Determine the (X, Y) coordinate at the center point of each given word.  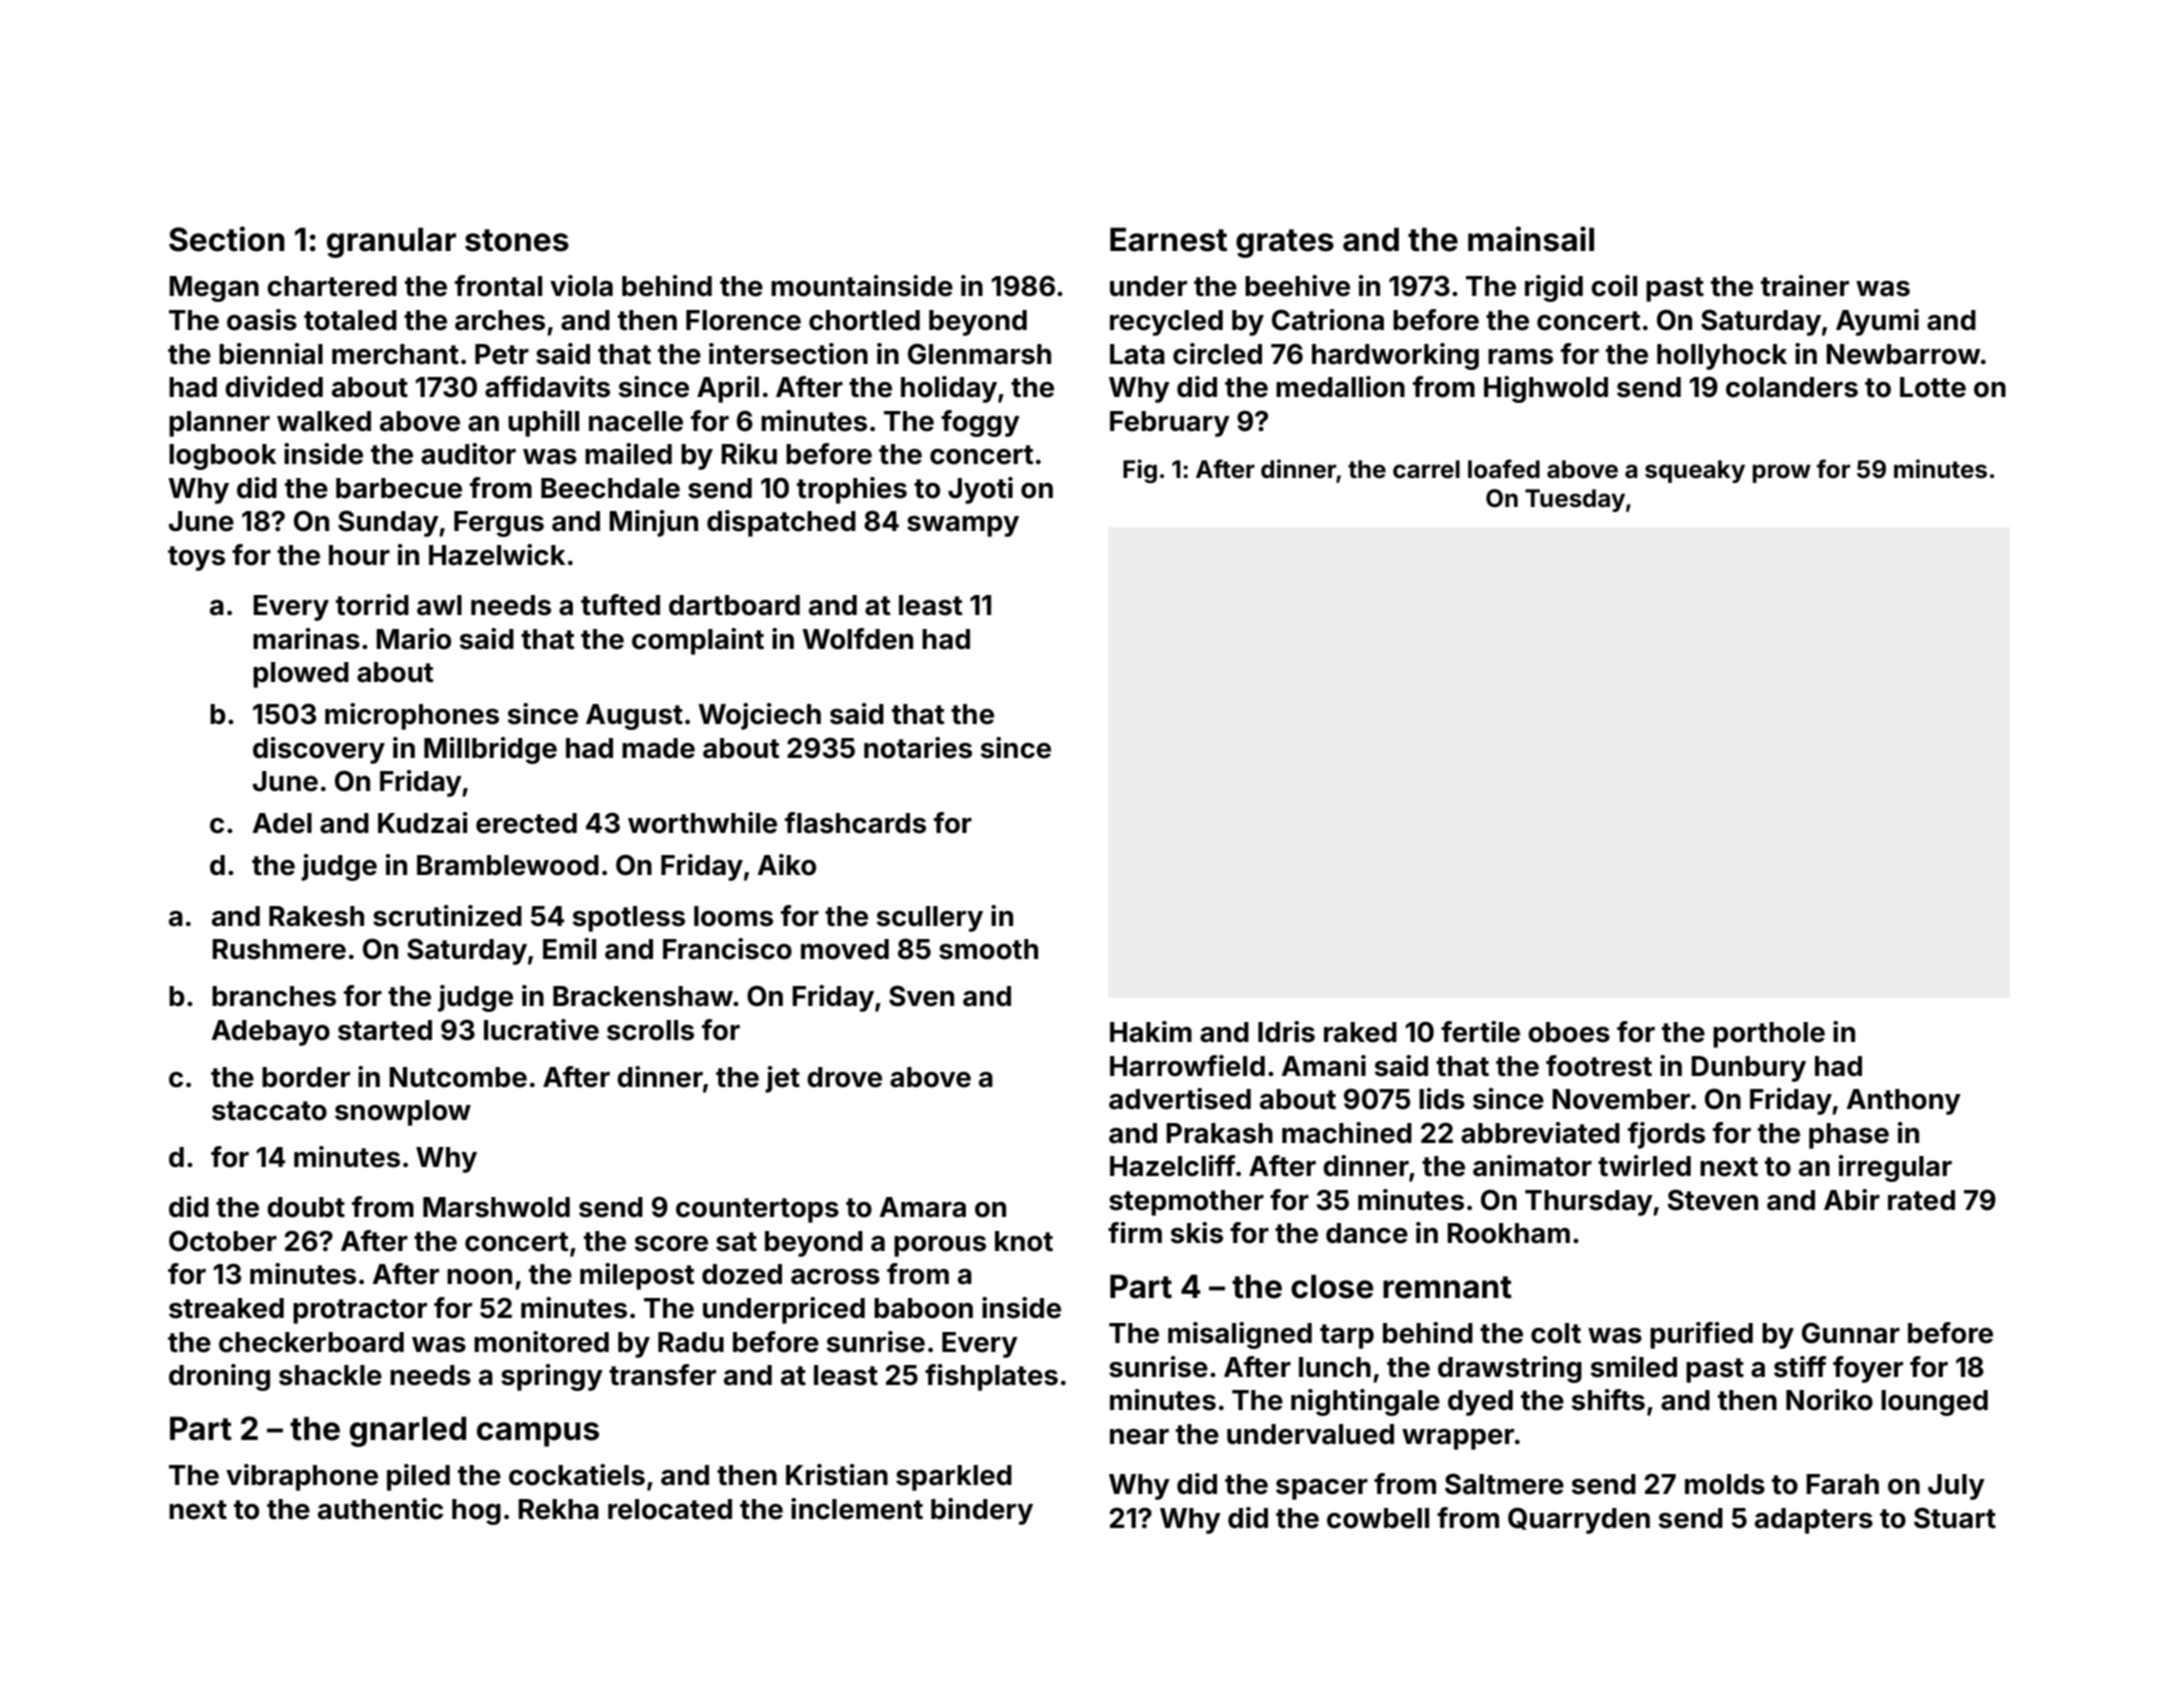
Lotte (1933, 387)
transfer (662, 1375)
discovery (319, 750)
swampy (963, 526)
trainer (1805, 286)
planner (219, 424)
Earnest (1168, 240)
